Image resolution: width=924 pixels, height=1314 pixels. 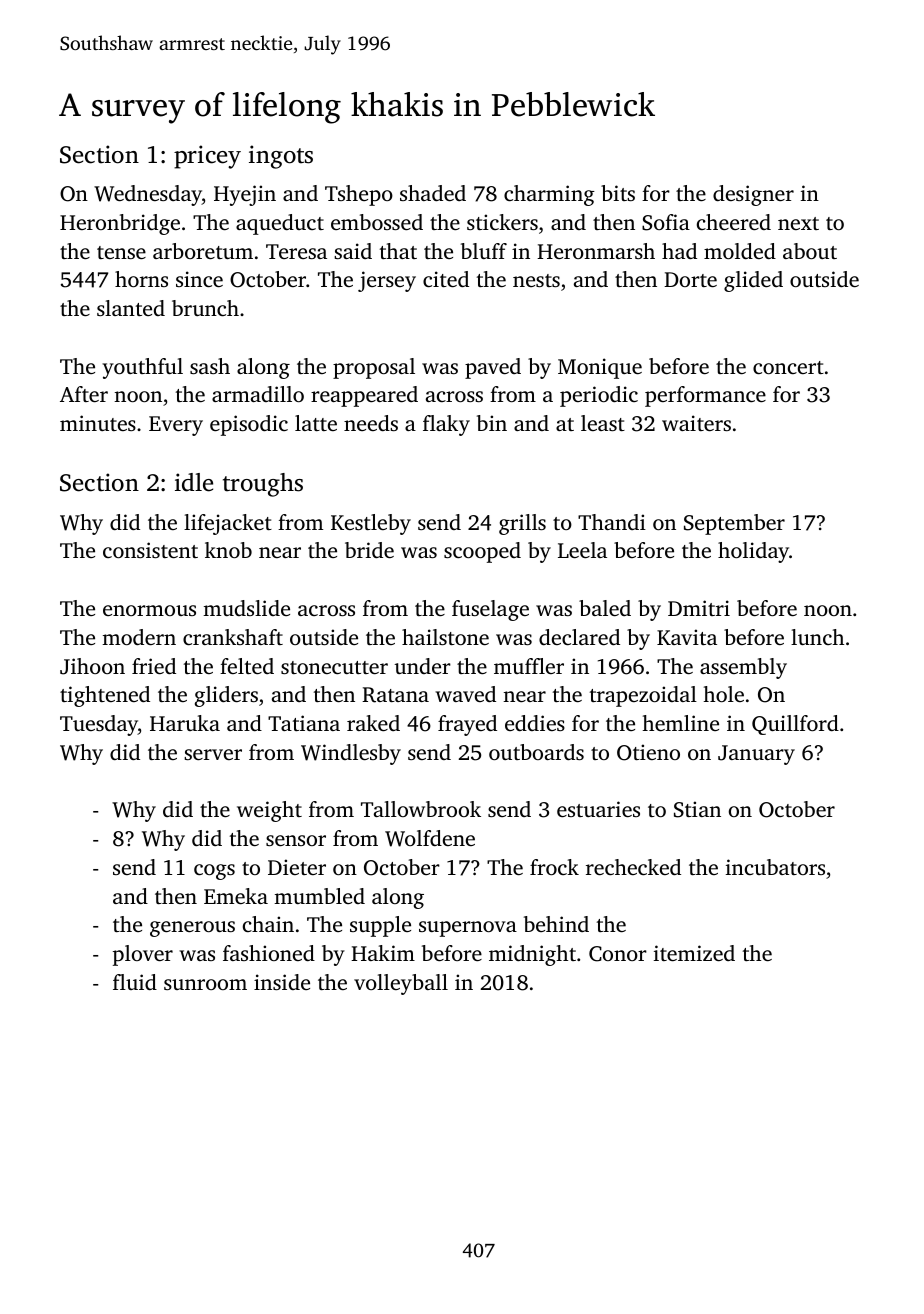 What do you see at coordinates (753, 552) in the screenshot?
I see `holiday` at bounding box center [753, 552].
